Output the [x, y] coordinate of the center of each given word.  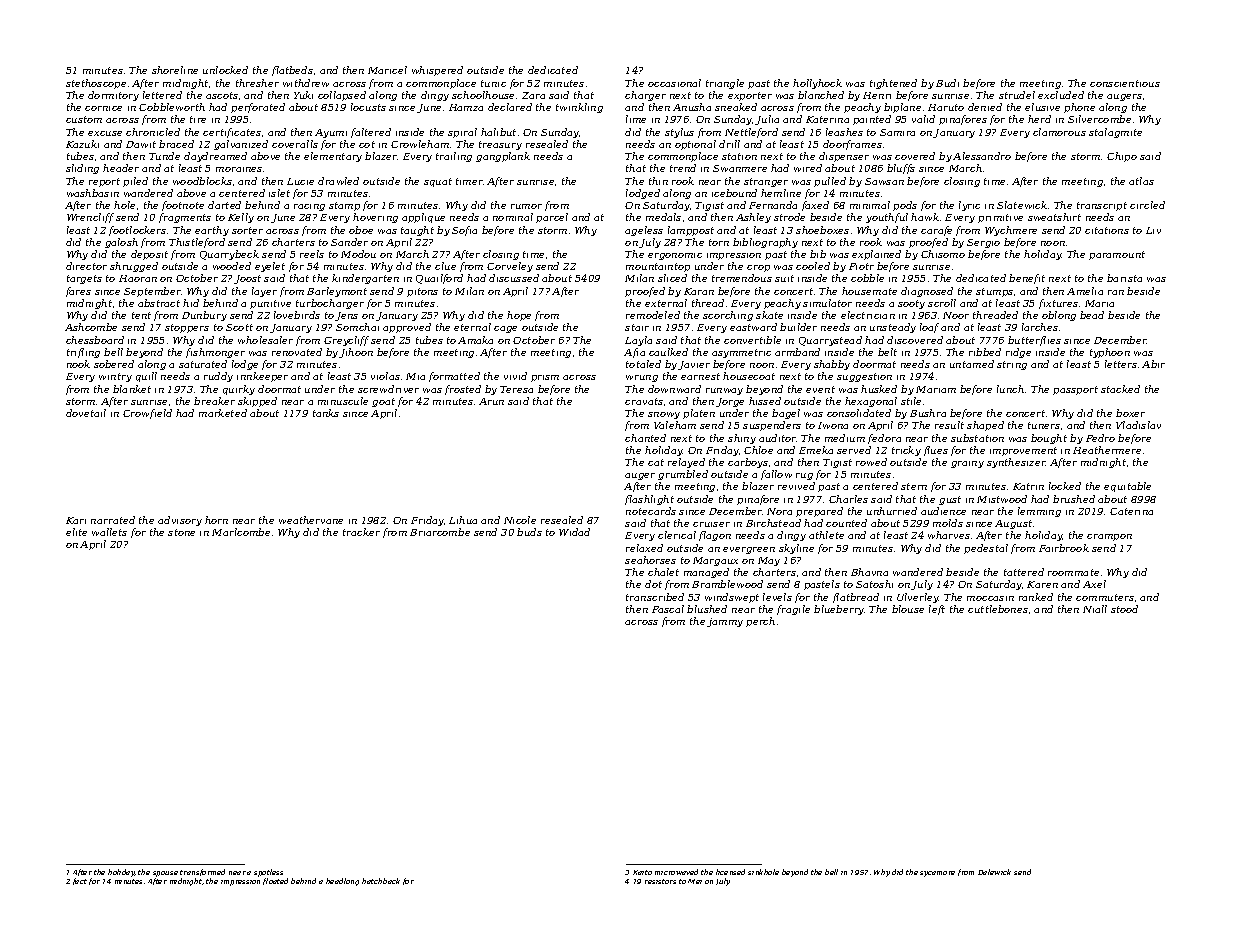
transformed [202, 872]
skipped [257, 402]
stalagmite [1115, 133]
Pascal [668, 609]
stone [181, 532]
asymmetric [741, 353]
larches [1040, 327]
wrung [642, 378]
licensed [730, 872]
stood [1124, 609]
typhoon [1110, 353]
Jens [346, 316]
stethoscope [96, 84]
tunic [493, 83]
